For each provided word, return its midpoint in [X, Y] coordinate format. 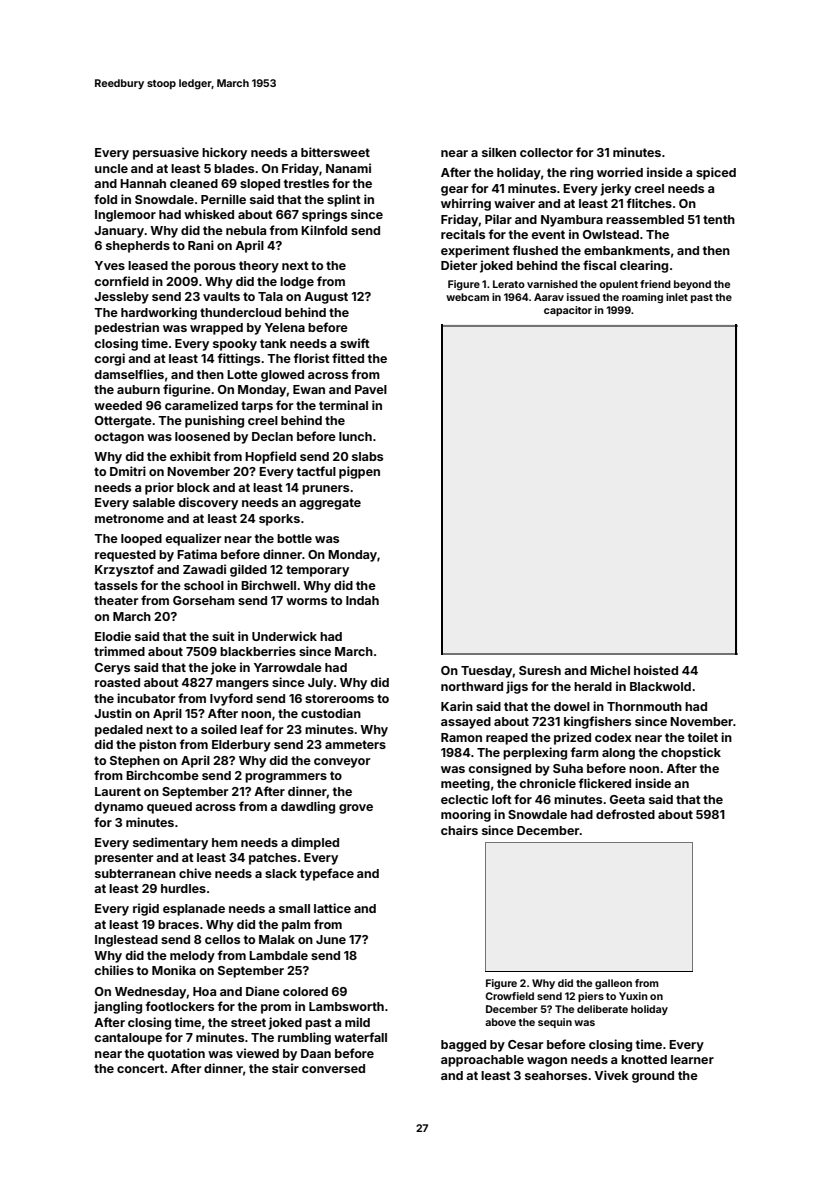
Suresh [540, 670]
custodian [331, 713]
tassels [116, 585]
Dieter [459, 265]
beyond [692, 285]
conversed [333, 1068]
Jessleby [121, 298]
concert [140, 1068]
